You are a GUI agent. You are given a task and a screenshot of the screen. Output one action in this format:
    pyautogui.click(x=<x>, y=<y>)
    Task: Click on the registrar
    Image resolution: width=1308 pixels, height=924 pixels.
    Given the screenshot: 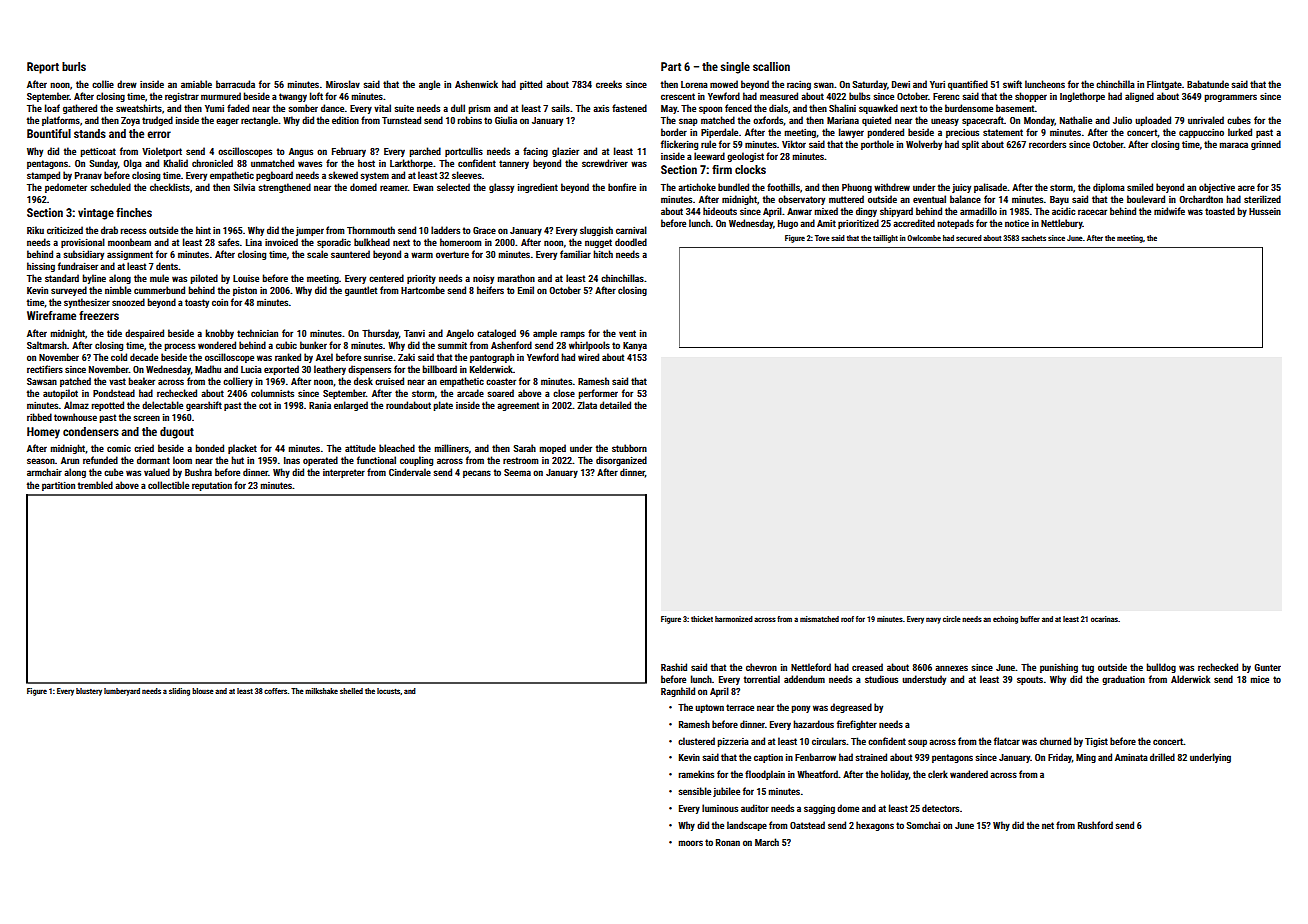 What is the action you would take?
    pyautogui.click(x=182, y=97)
